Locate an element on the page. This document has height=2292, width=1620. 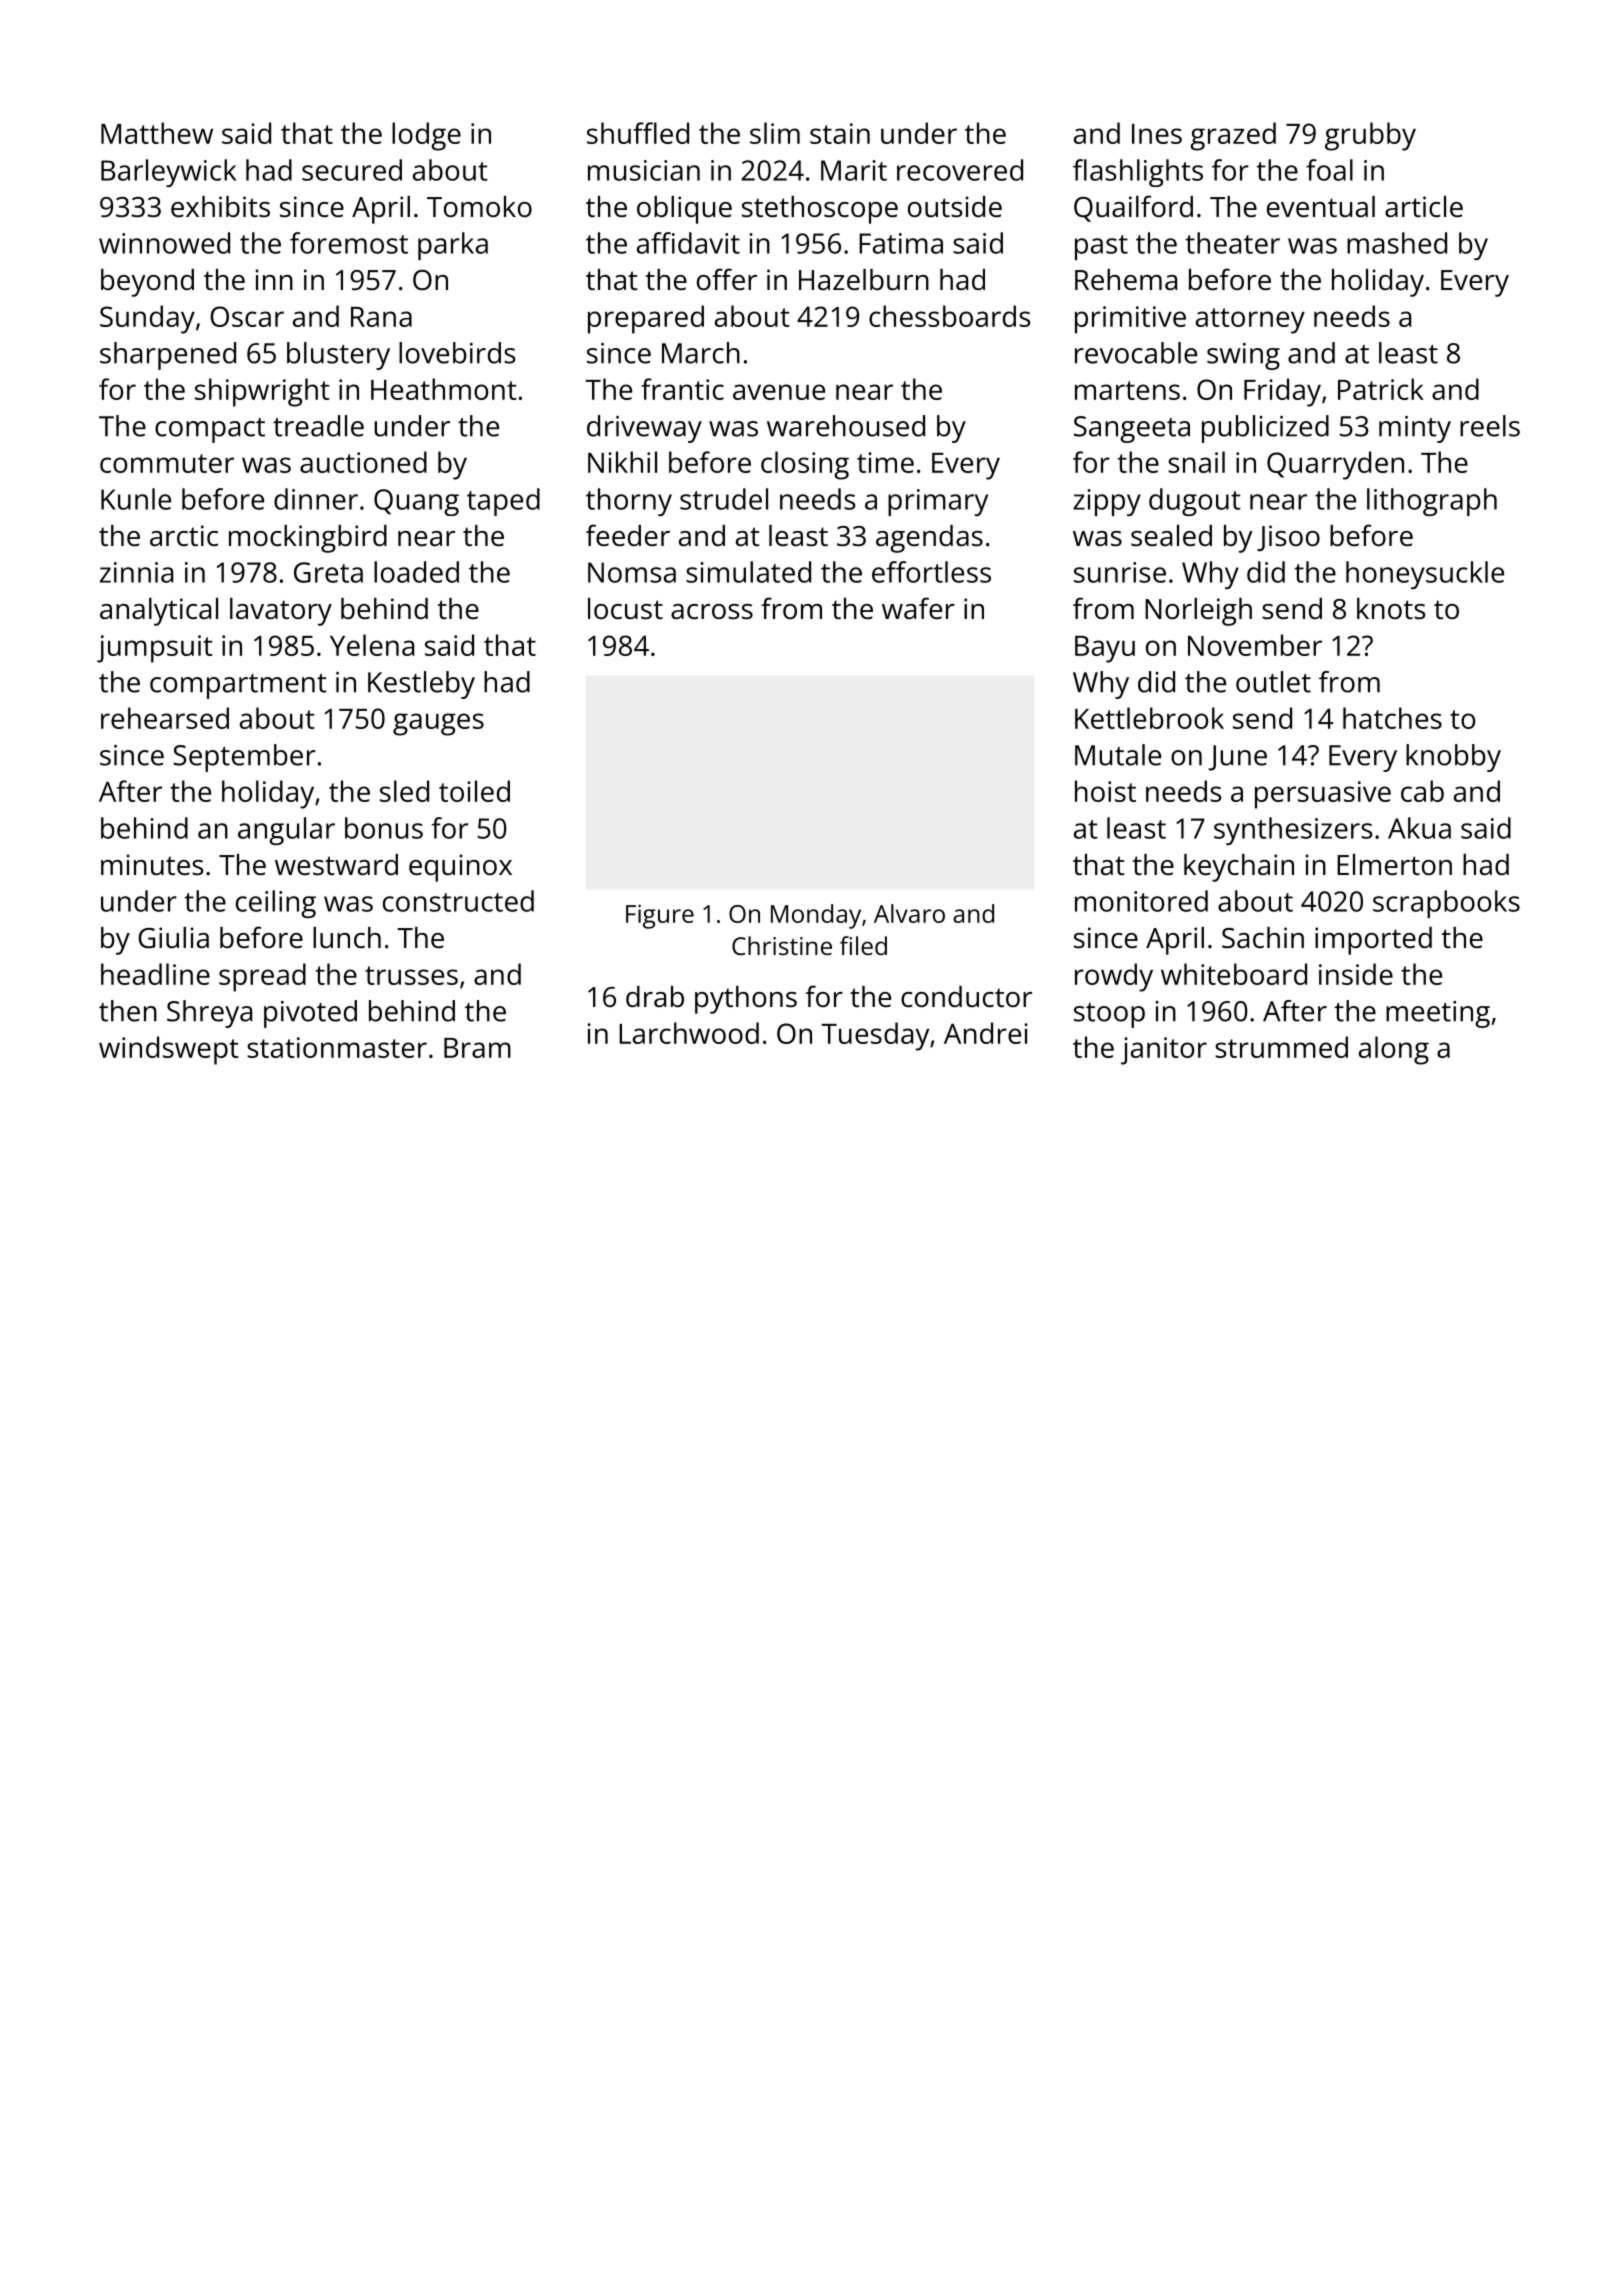
along is located at coordinates (1394, 1050).
